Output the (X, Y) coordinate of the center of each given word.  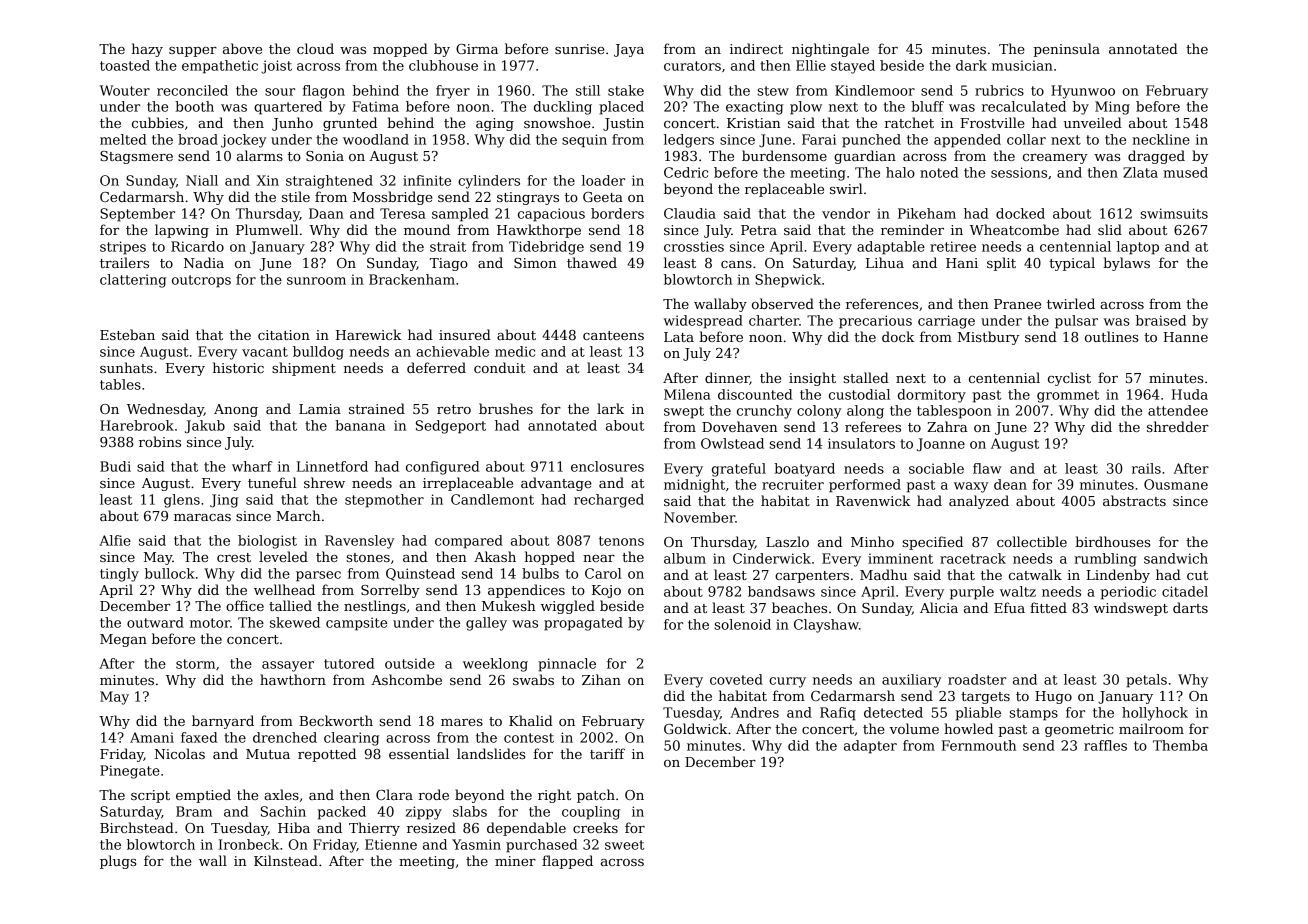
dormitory (932, 396)
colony (819, 412)
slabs (470, 811)
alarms (260, 155)
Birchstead (137, 827)
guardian (865, 157)
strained (377, 408)
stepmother (384, 501)
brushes (506, 408)
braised (1161, 320)
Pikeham (927, 213)
